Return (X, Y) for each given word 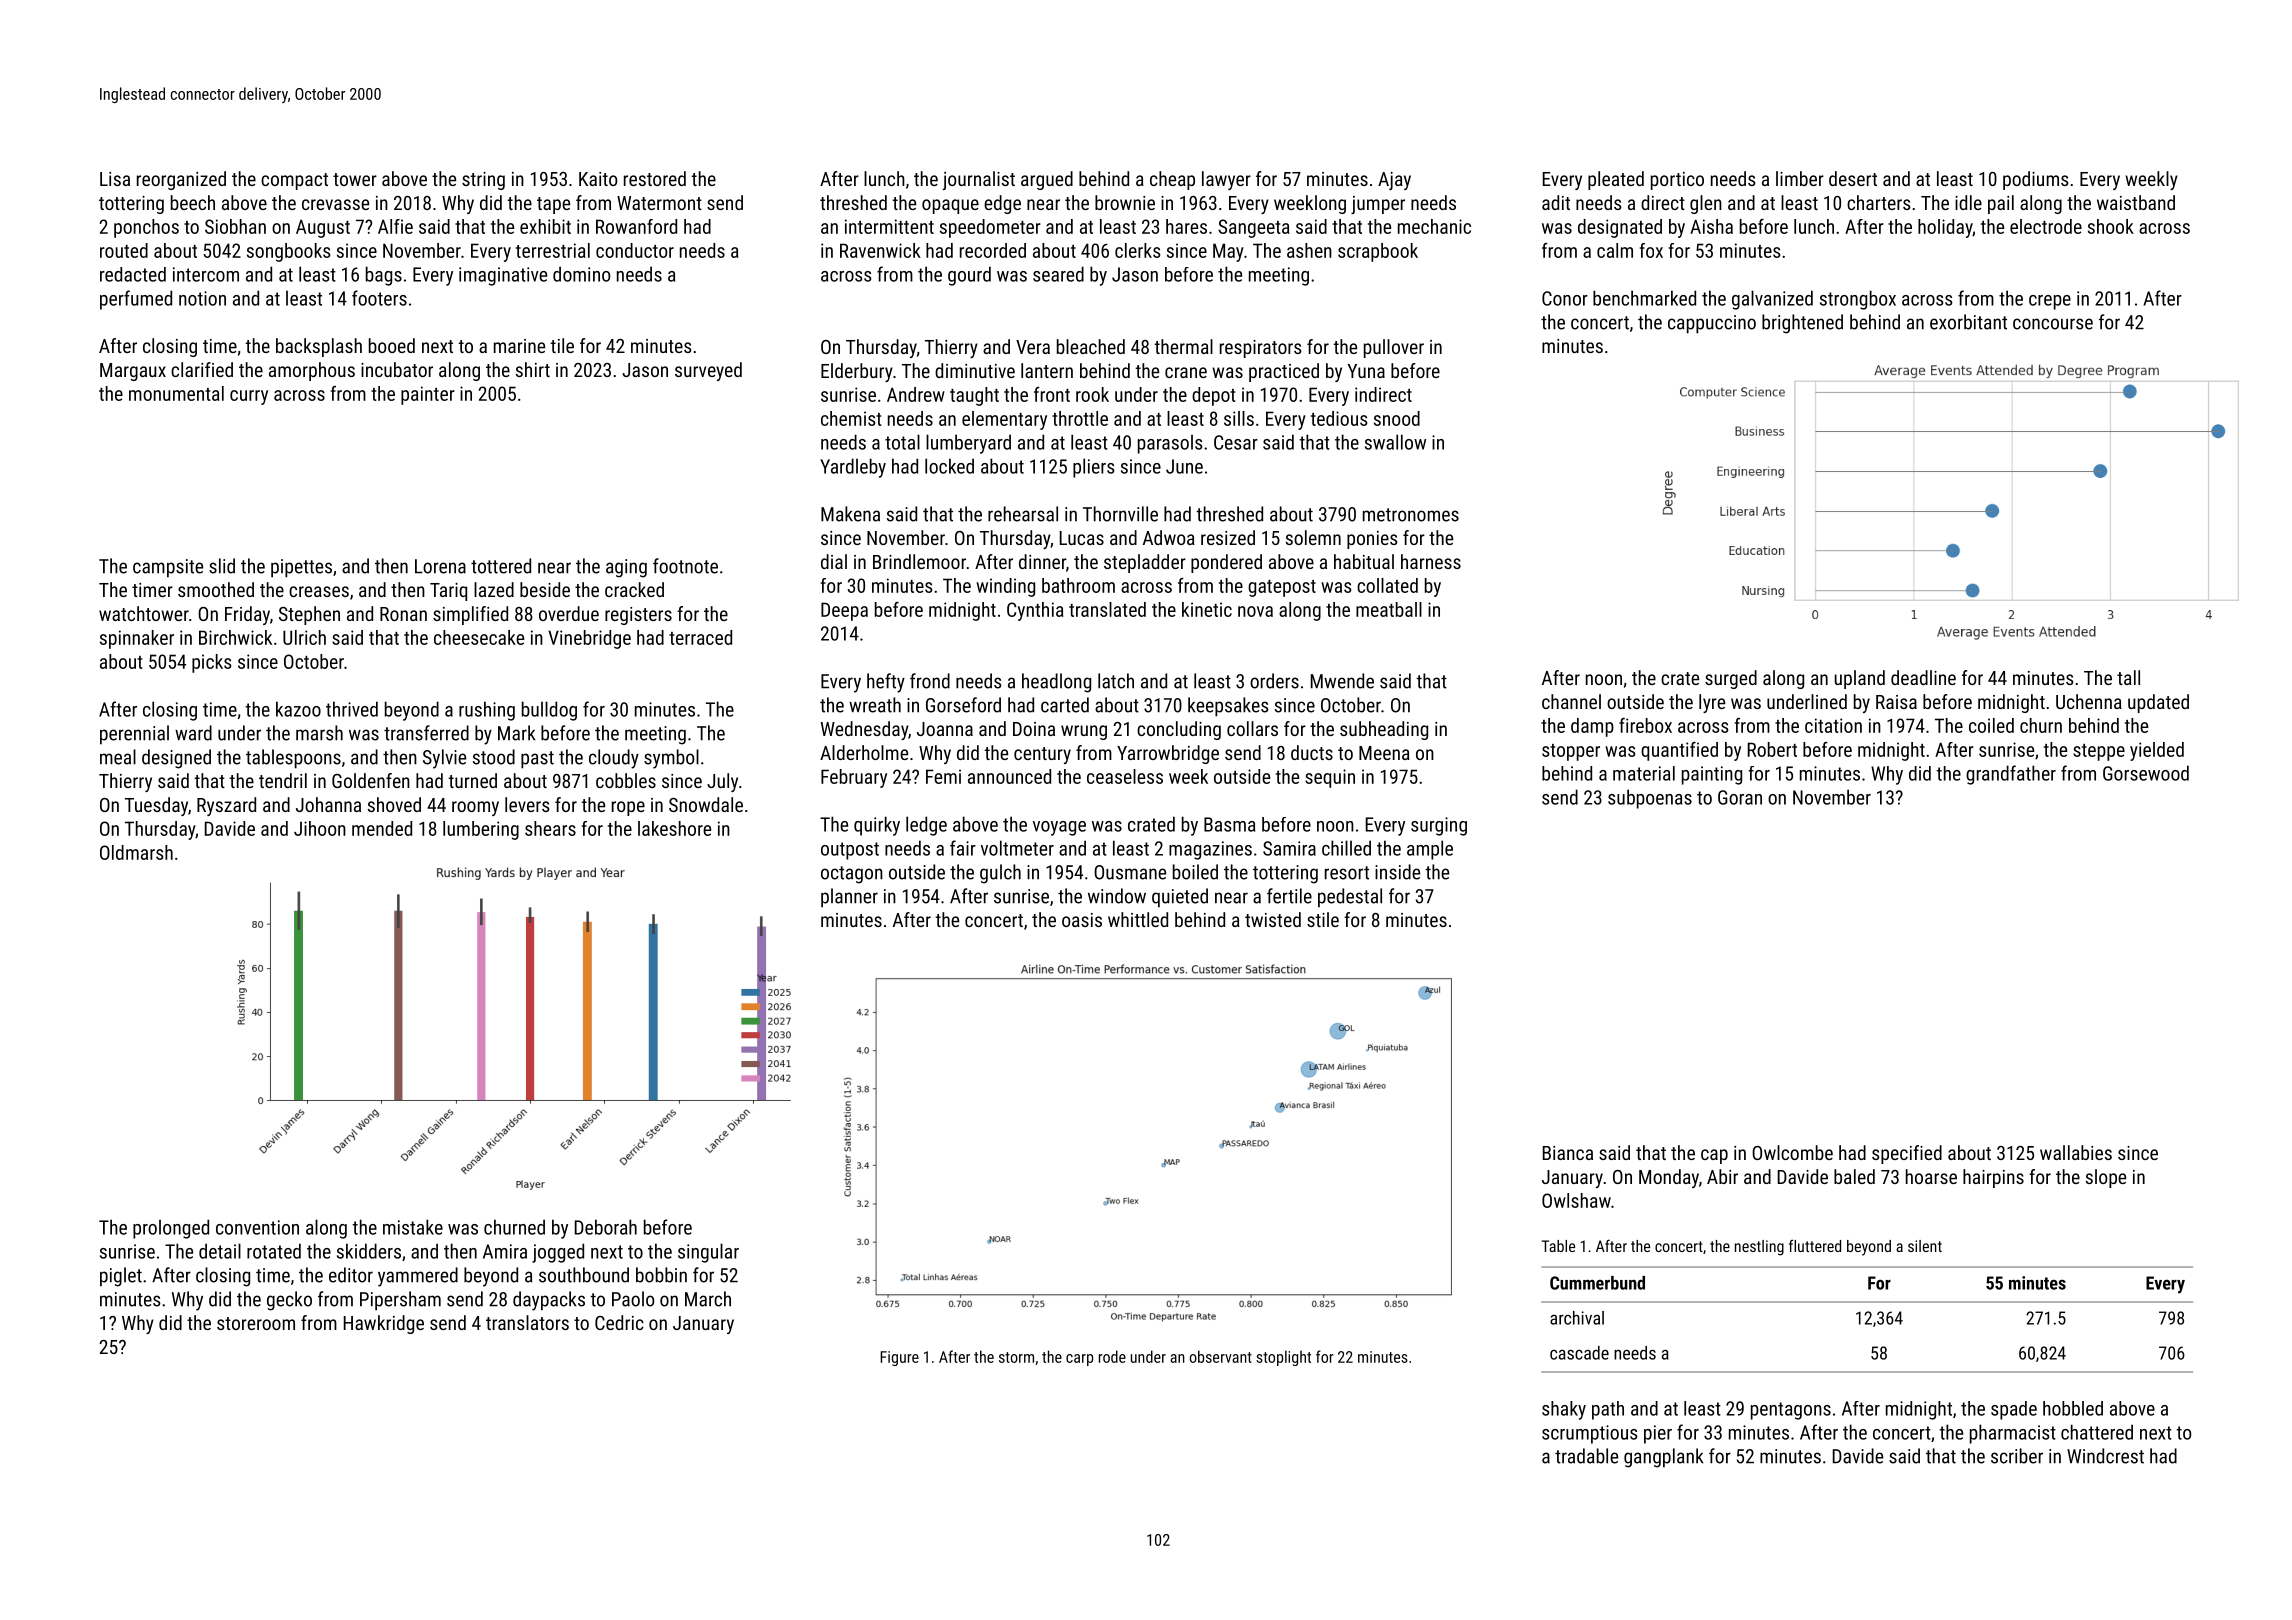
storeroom (256, 1323)
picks (212, 663)
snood (1397, 418)
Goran (1740, 797)
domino (581, 274)
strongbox (1858, 300)
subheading (1384, 730)
